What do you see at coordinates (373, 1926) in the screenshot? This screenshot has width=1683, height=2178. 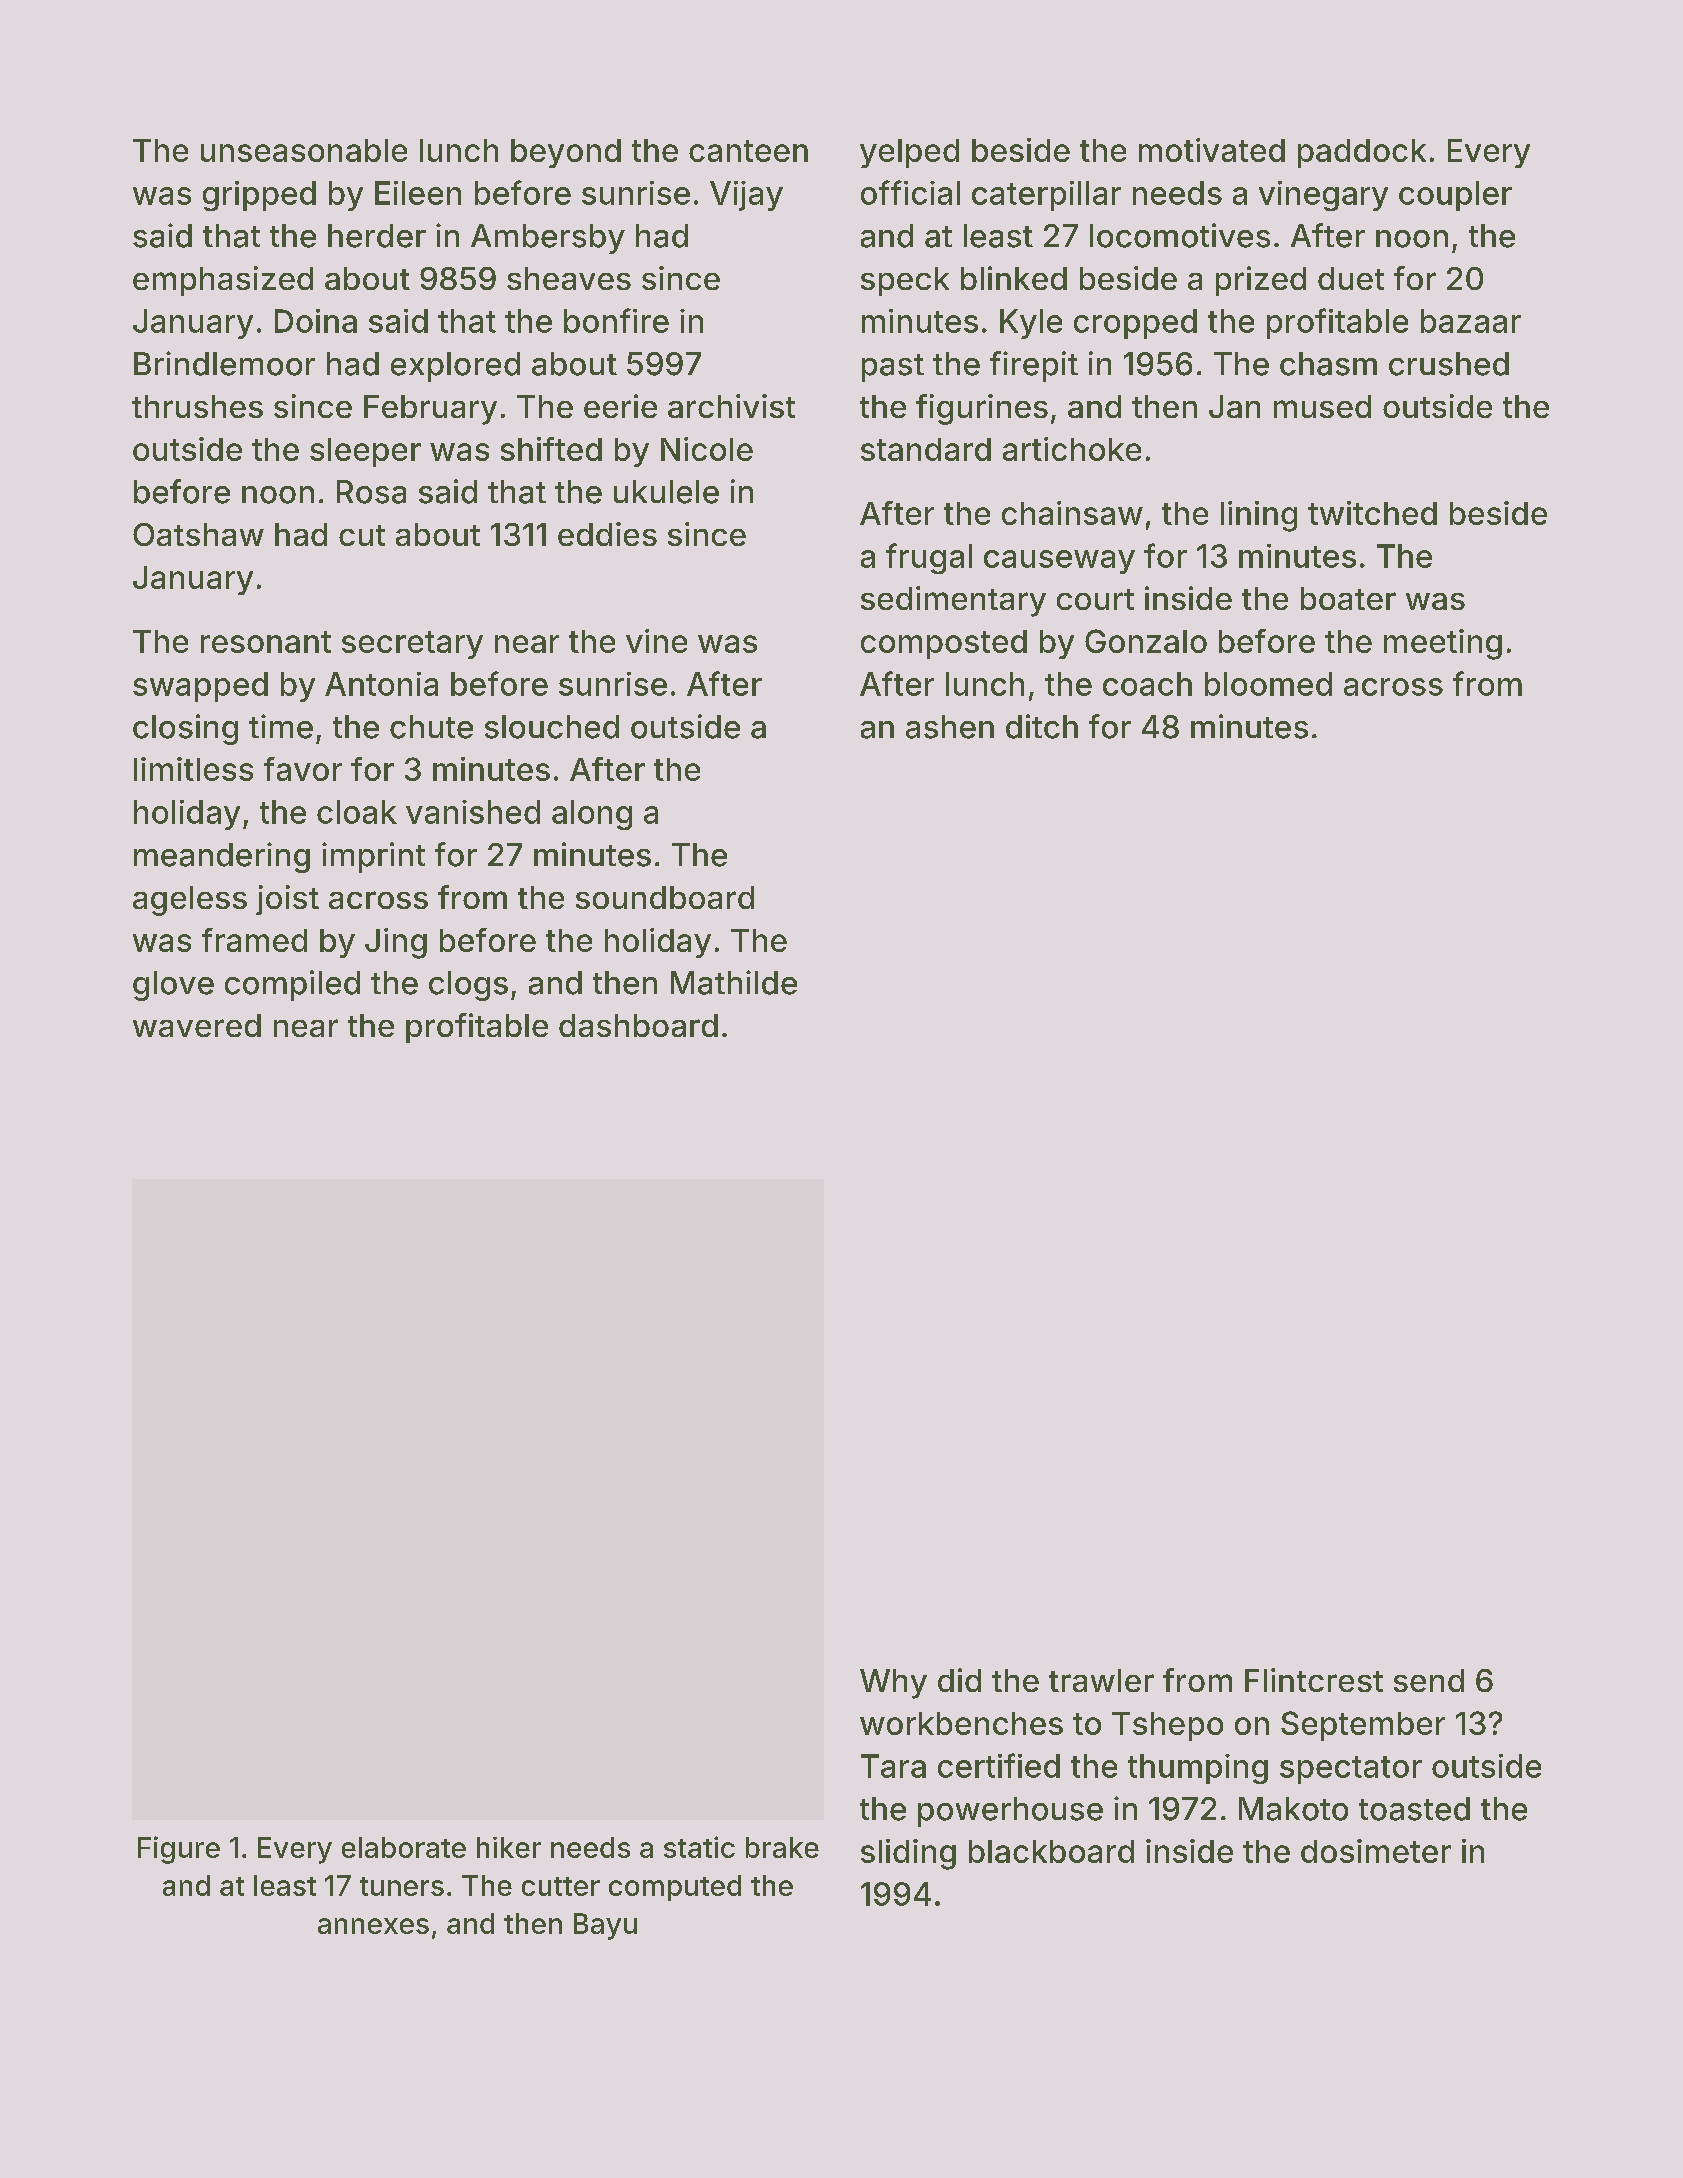 I see `annexes` at bounding box center [373, 1926].
